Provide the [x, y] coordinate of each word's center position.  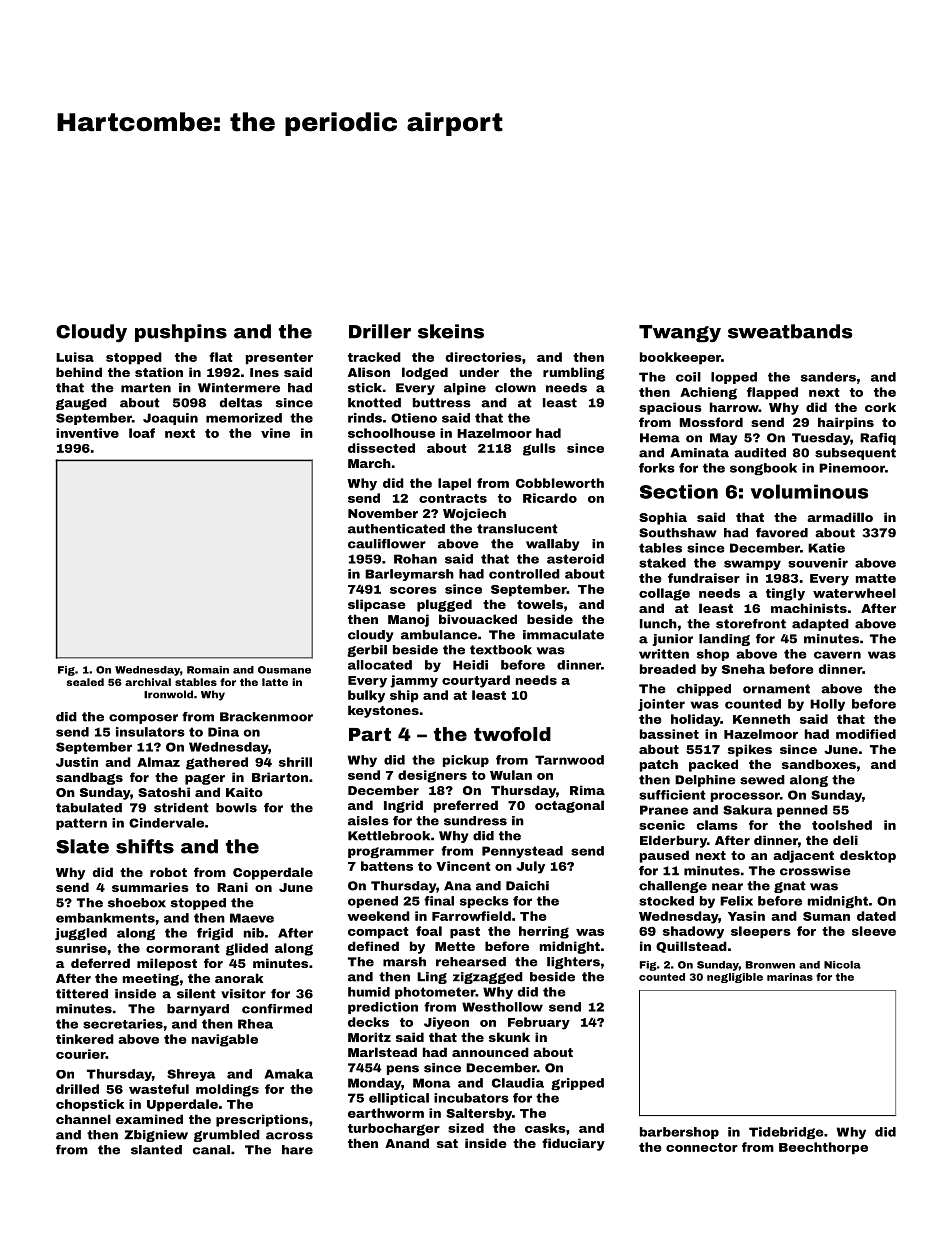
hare [297, 1150]
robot [168, 872]
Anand [407, 1143]
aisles [368, 821]
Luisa [75, 357]
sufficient [672, 795]
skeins [451, 331]
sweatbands [790, 331]
